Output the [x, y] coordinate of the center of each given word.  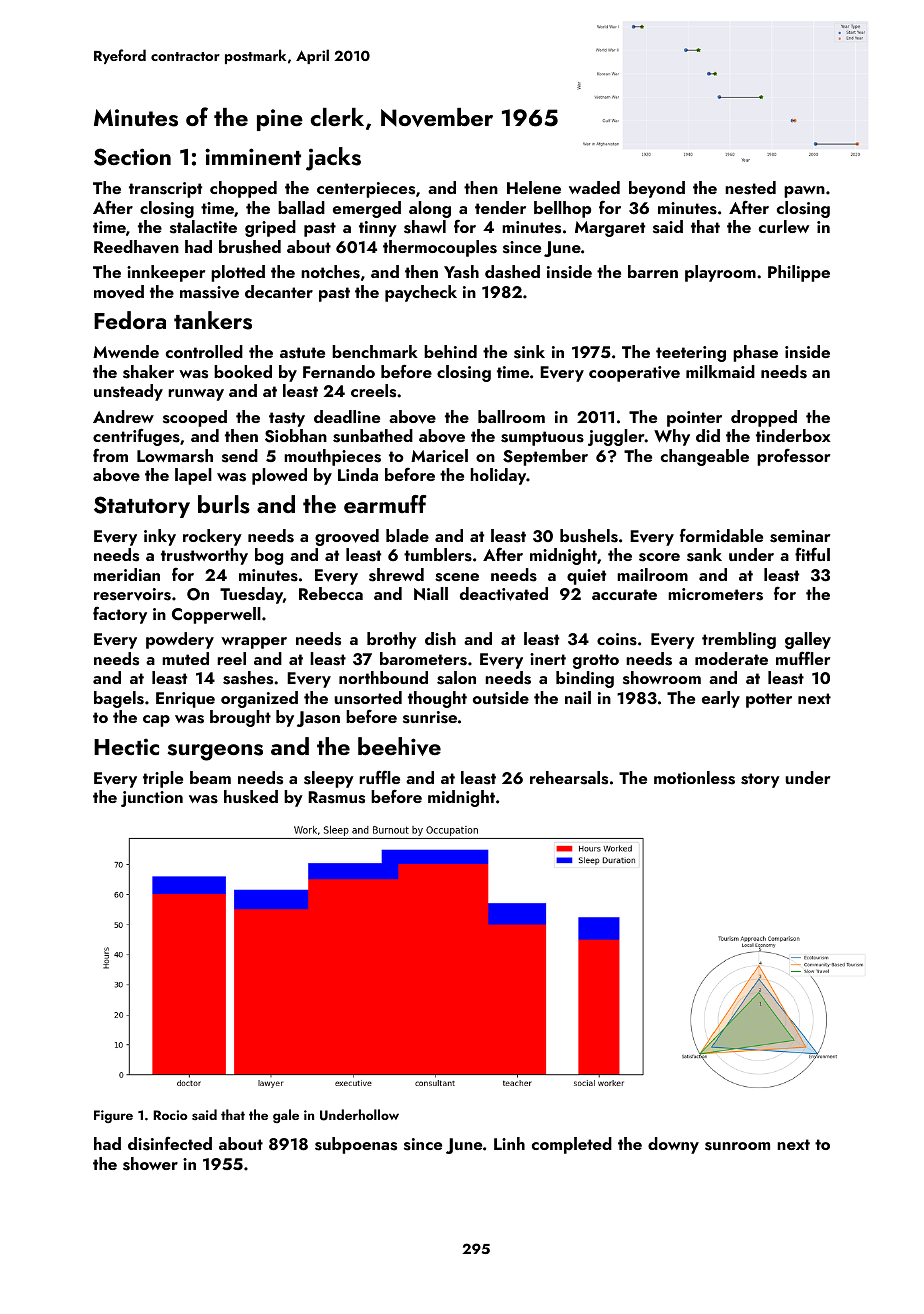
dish [440, 639]
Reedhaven [136, 247]
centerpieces [366, 190]
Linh [509, 1143]
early [721, 699]
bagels [119, 699]
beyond [657, 189]
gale [286, 1116]
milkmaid [720, 371]
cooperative [634, 374]
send [240, 456]
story [760, 780]
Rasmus [336, 797]
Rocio [170, 1115]
